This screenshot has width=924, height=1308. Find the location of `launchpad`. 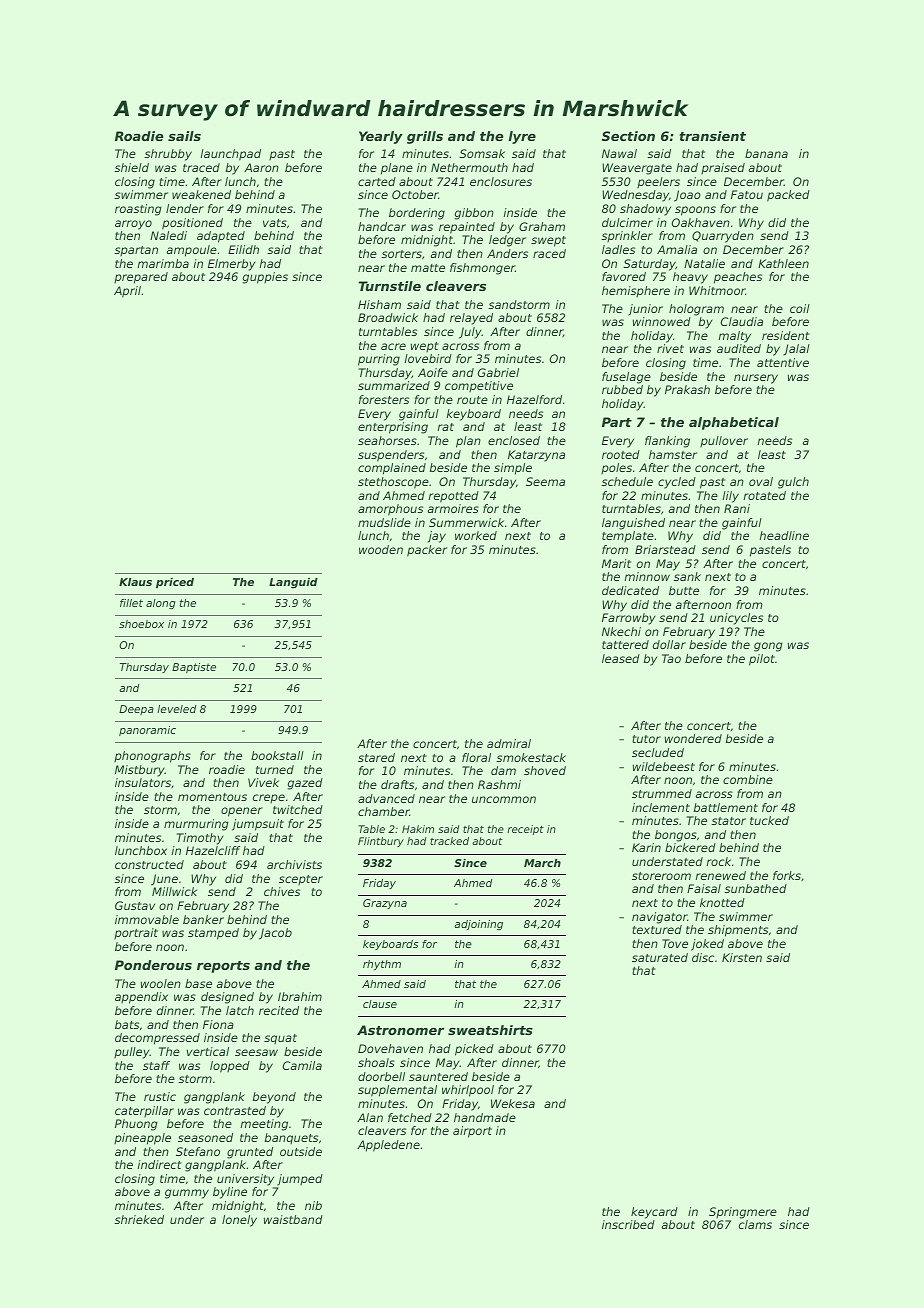

launchpad is located at coordinates (230, 155).
